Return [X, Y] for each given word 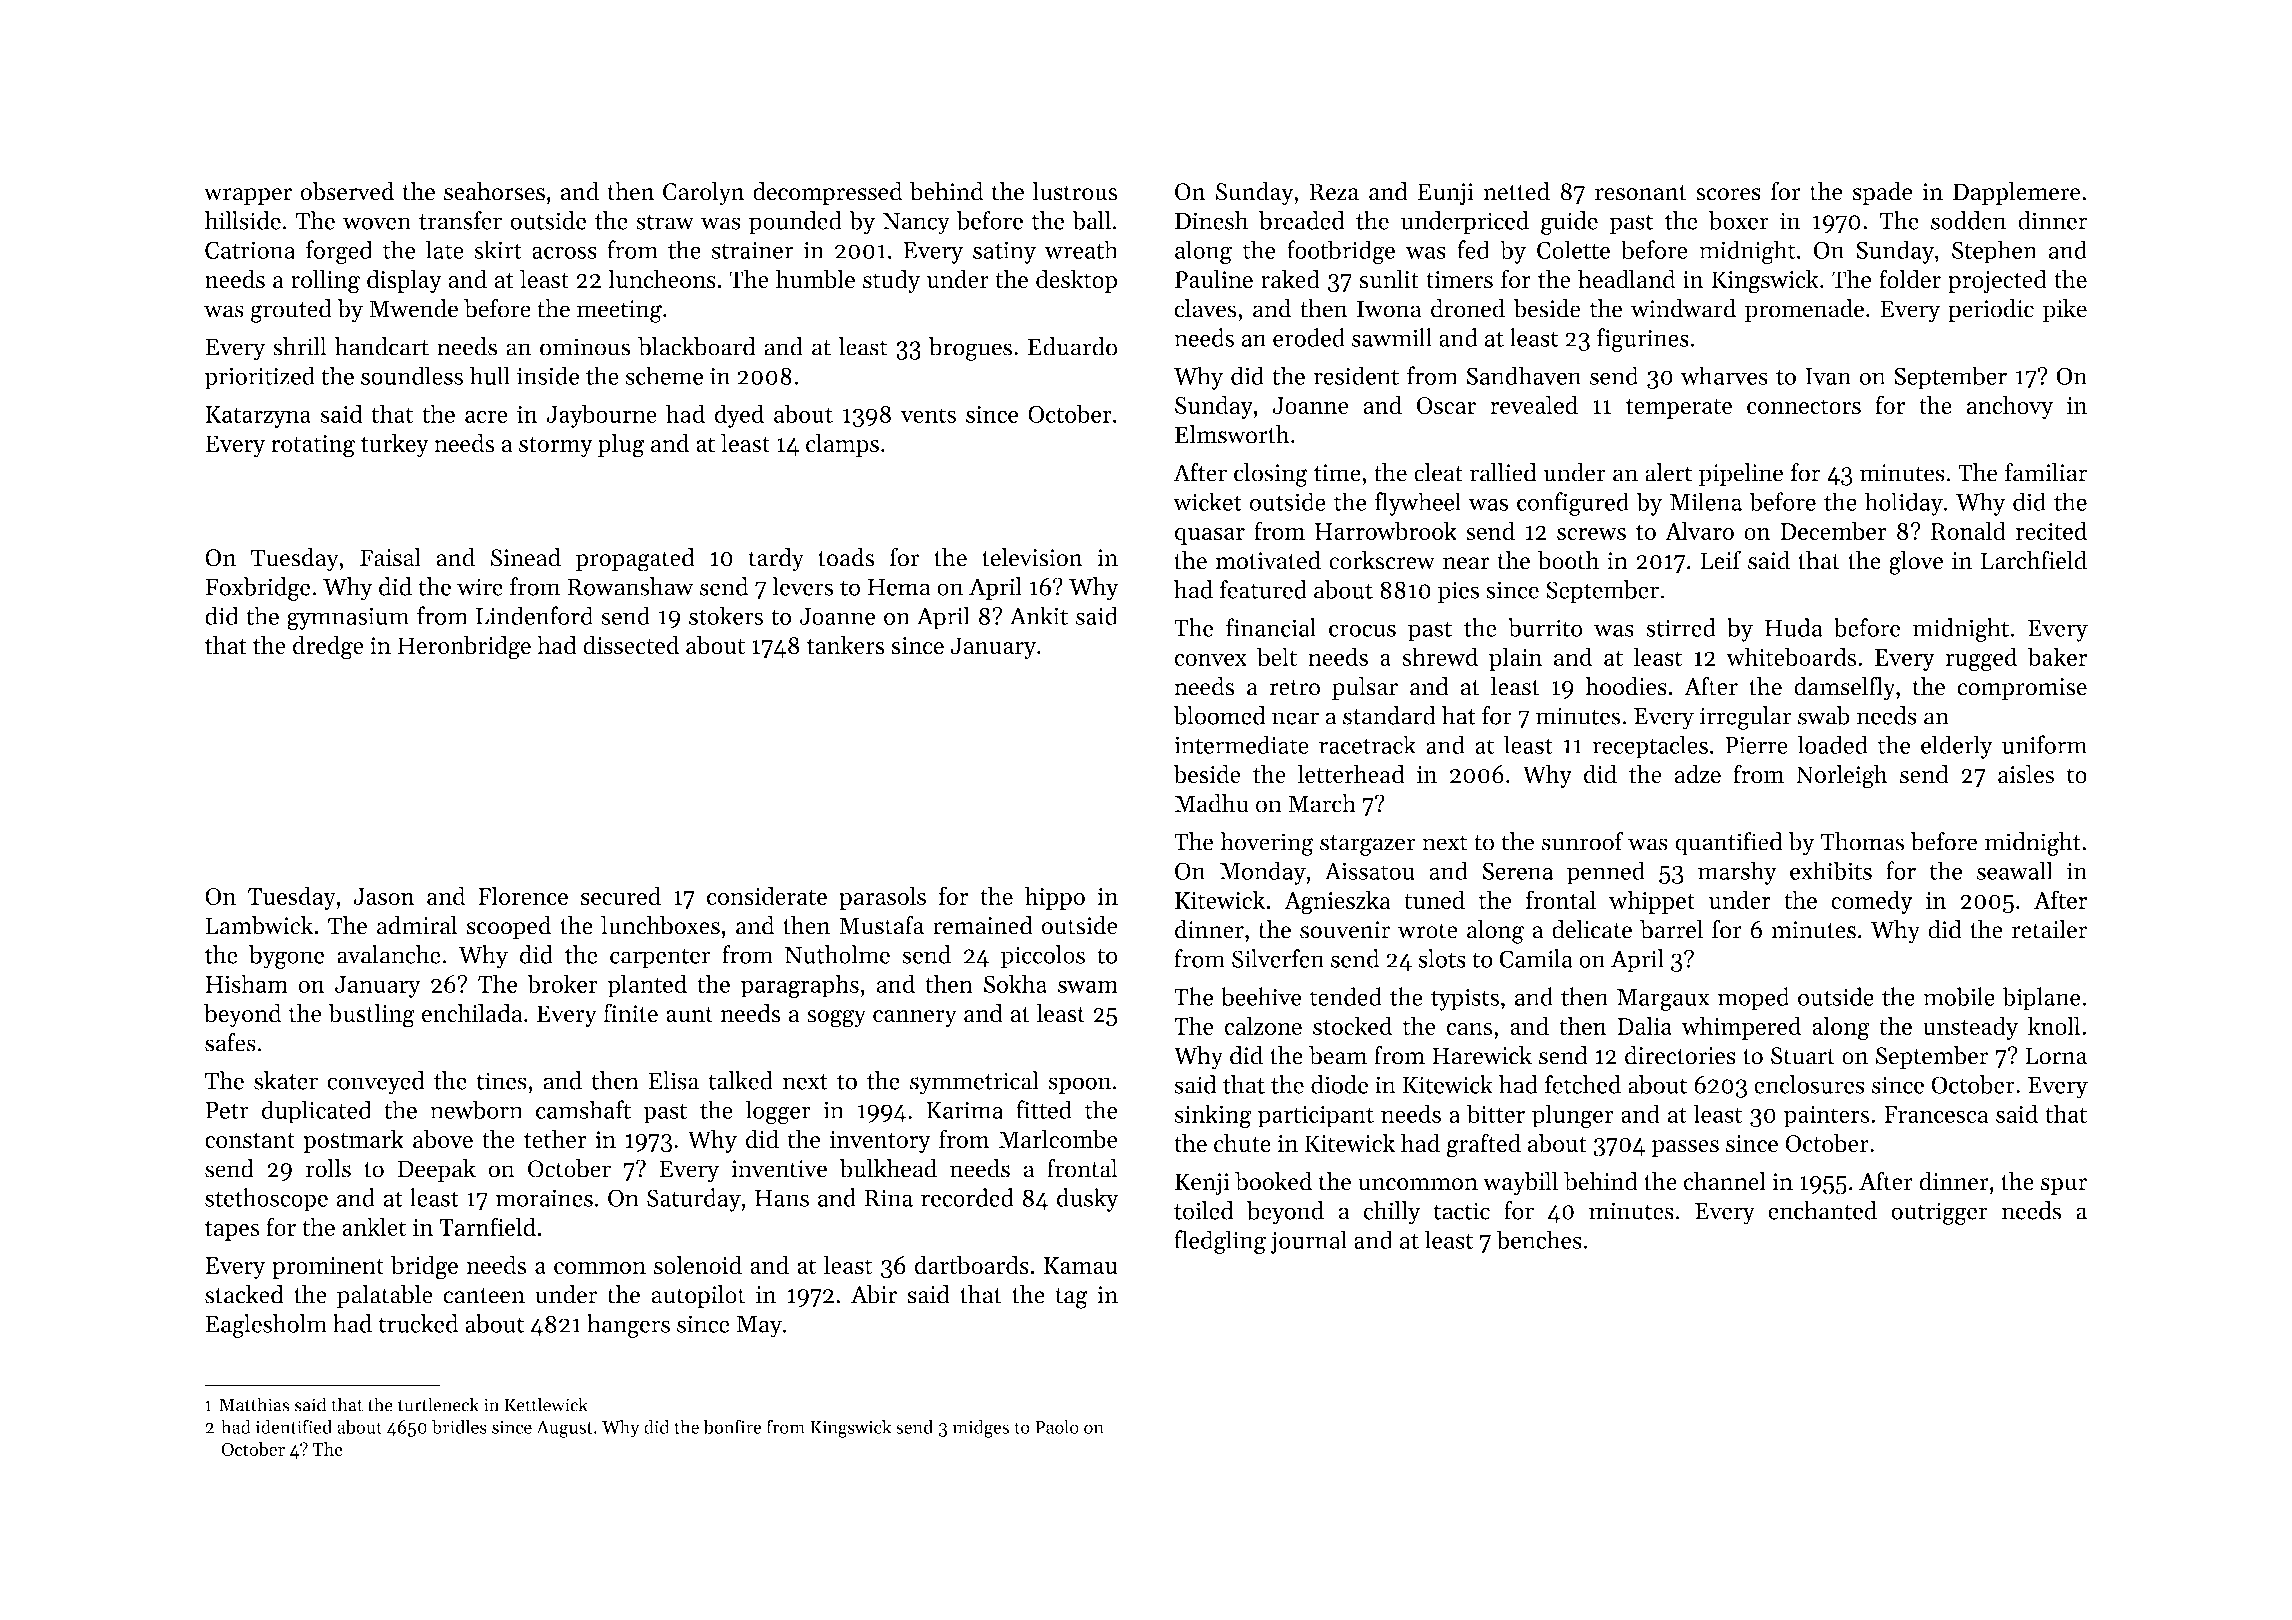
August [564, 1429]
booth [1568, 560]
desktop [1076, 281]
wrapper [248, 196]
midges [981, 1428]
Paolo [1057, 1426]
